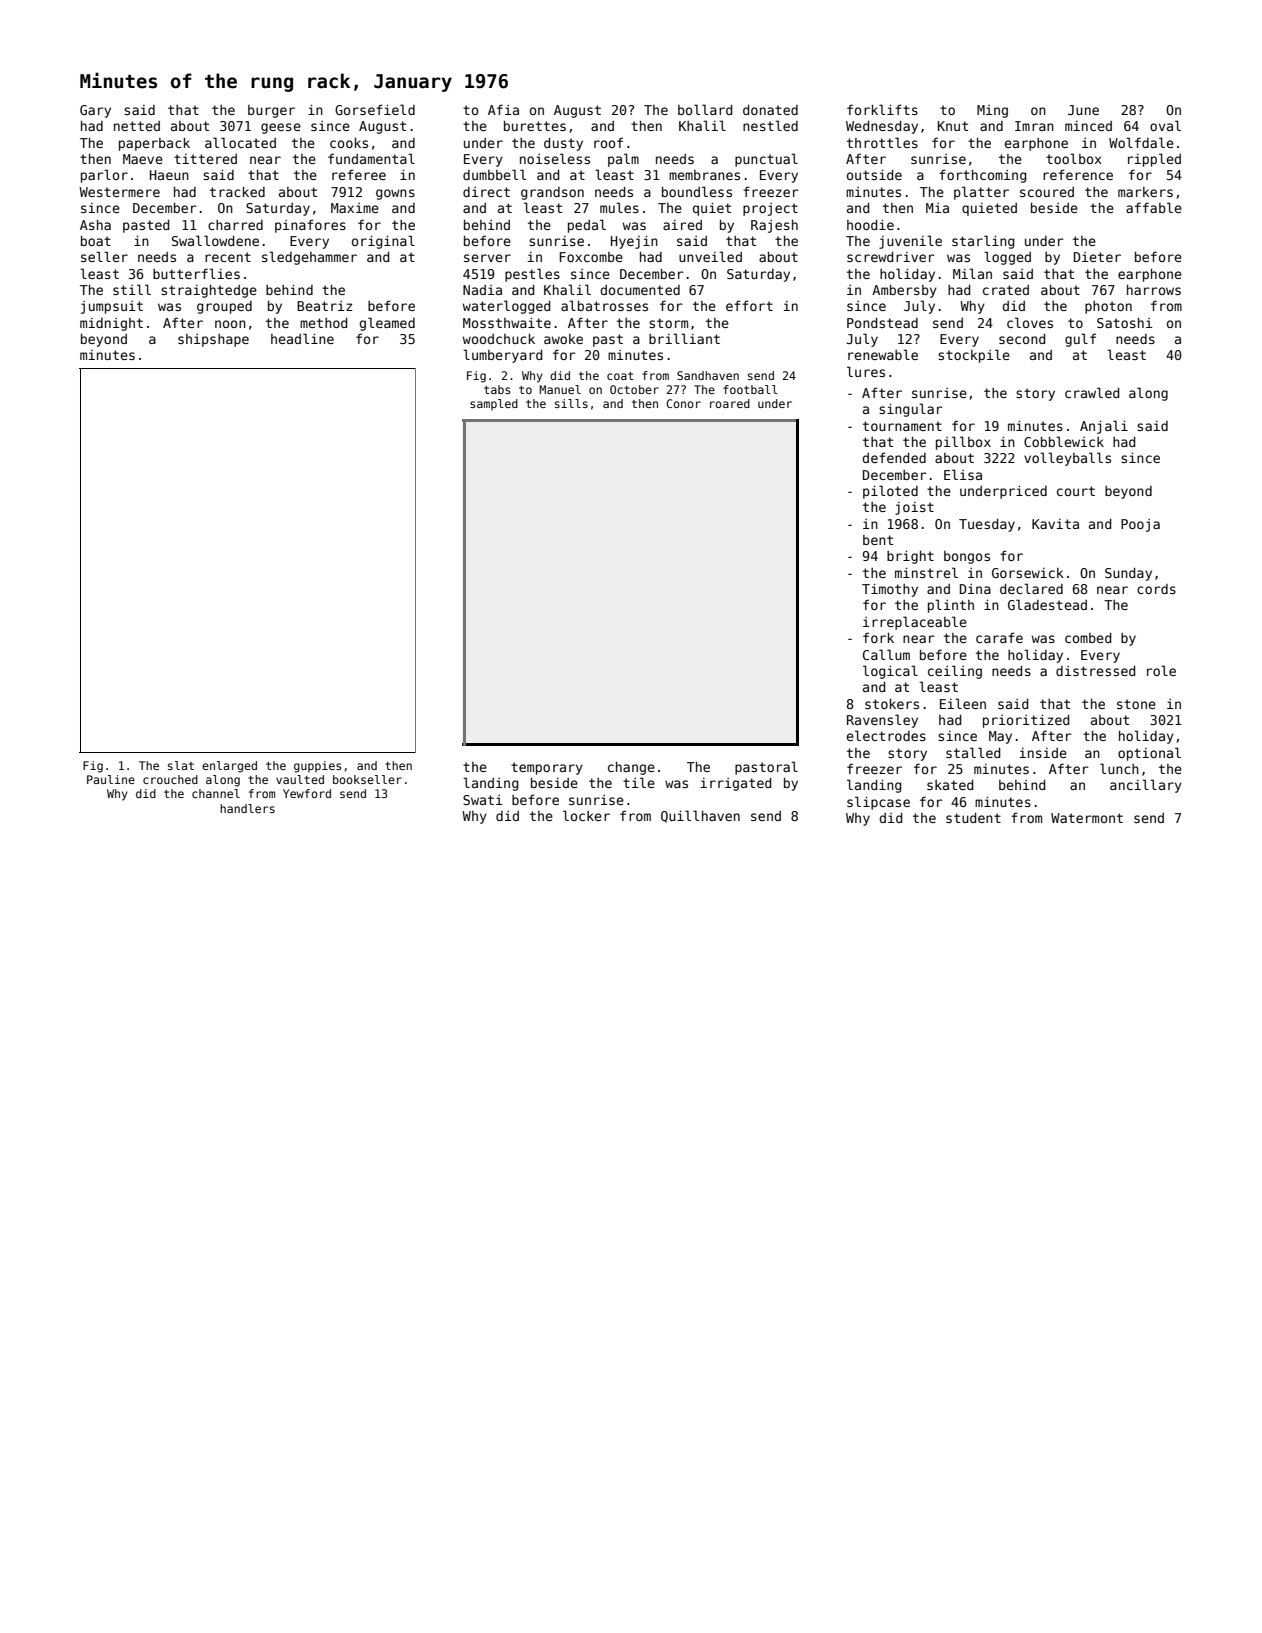 Image resolution: width=1262 pixels, height=1633 pixels. Describe the element at coordinates (229, 767) in the document. I see `enlarged` at that location.
